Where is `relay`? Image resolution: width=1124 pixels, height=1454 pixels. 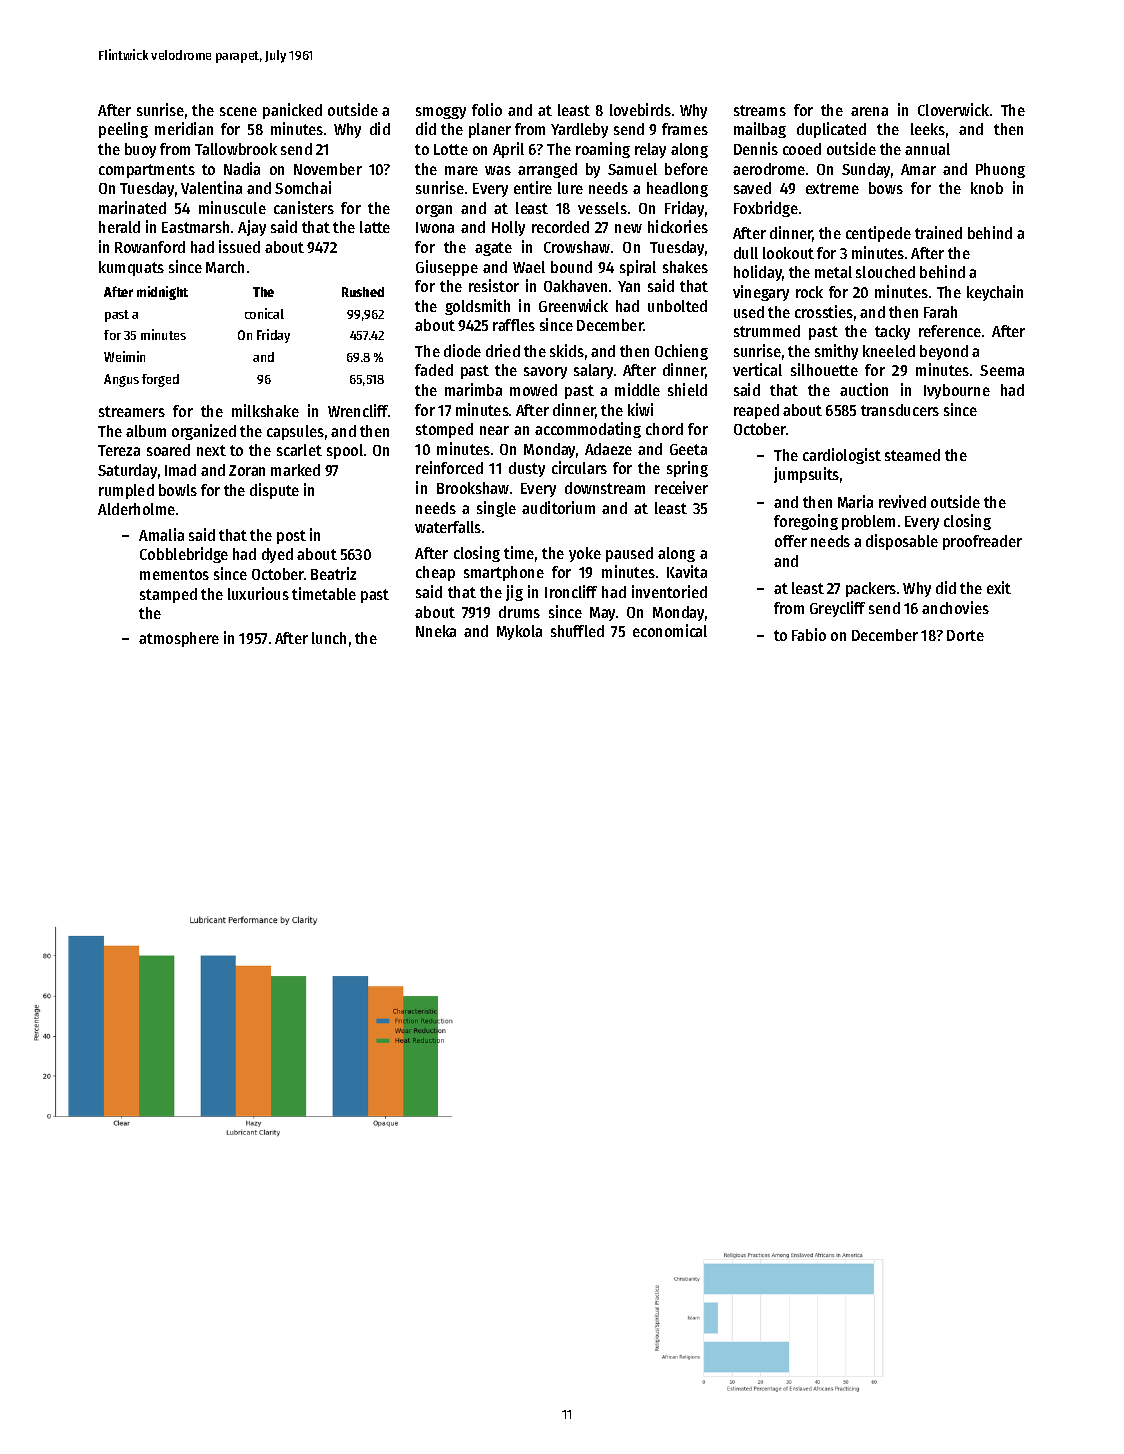
relay is located at coordinates (650, 150).
